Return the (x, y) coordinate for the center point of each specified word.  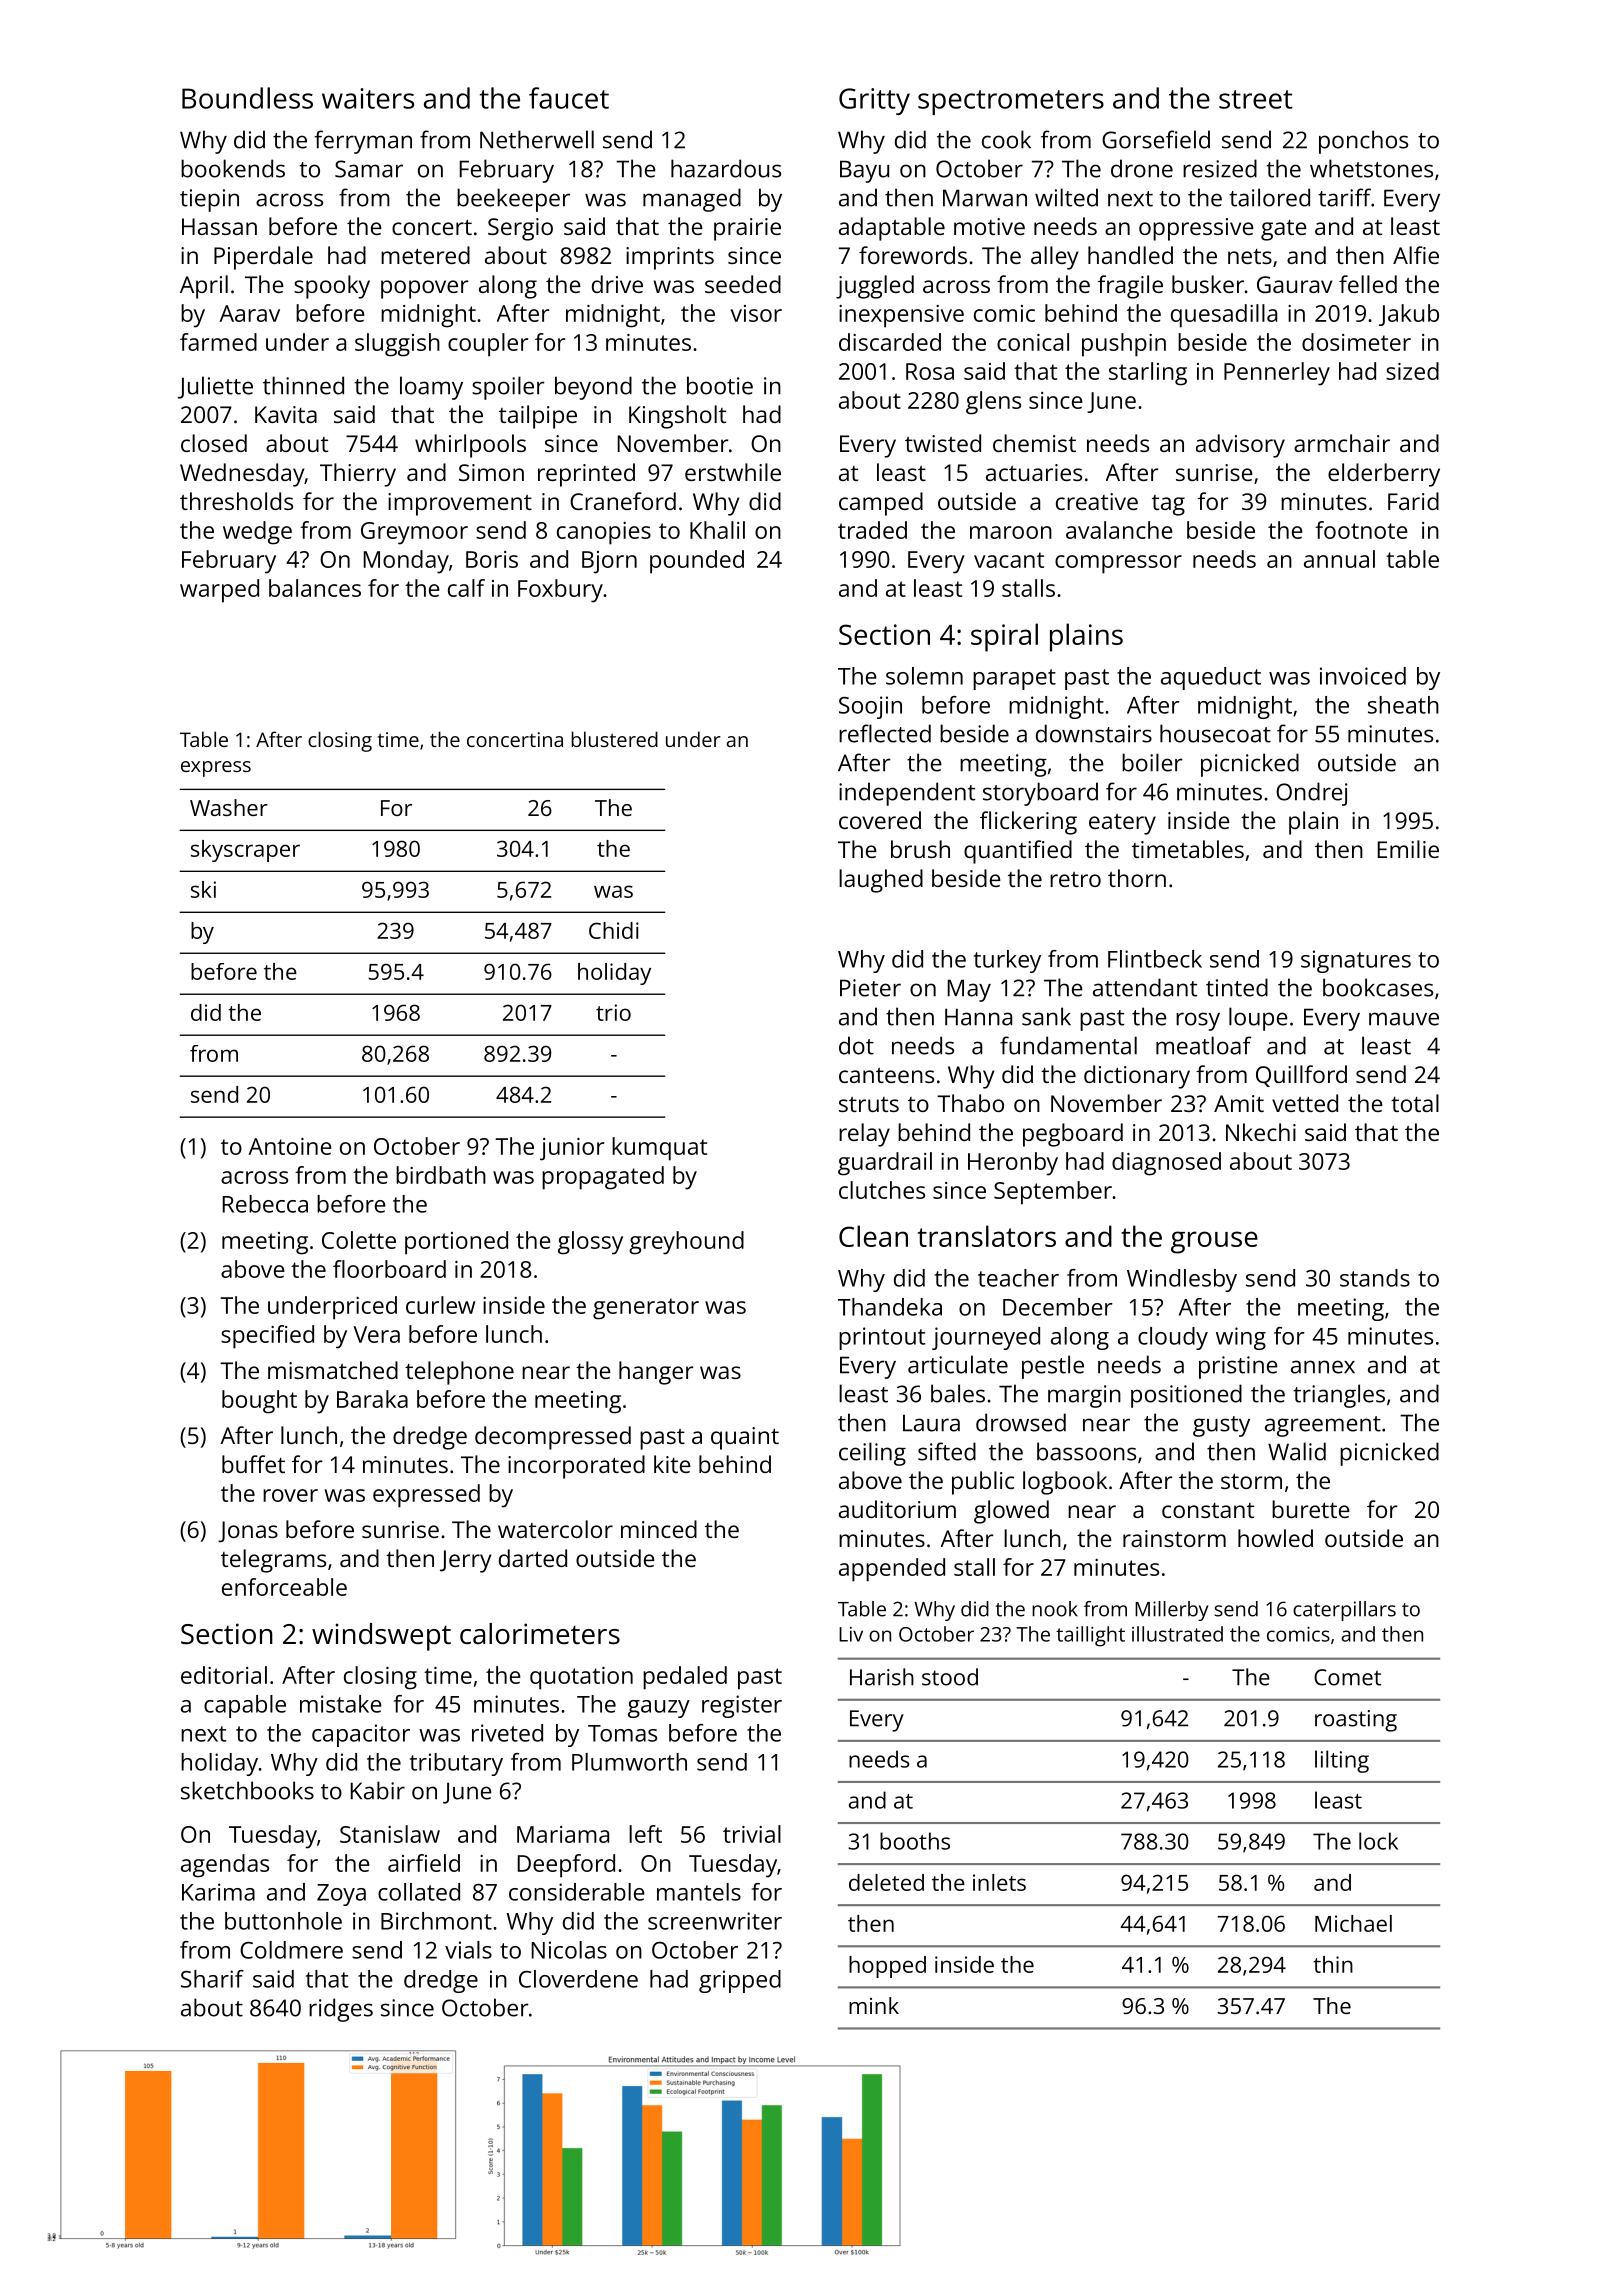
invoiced (1363, 676)
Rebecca (265, 1204)
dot (856, 1045)
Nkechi (1261, 1132)
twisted (943, 443)
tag (1168, 505)
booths (915, 1841)
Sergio (520, 229)
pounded (697, 562)
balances (315, 588)
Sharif (212, 1979)
